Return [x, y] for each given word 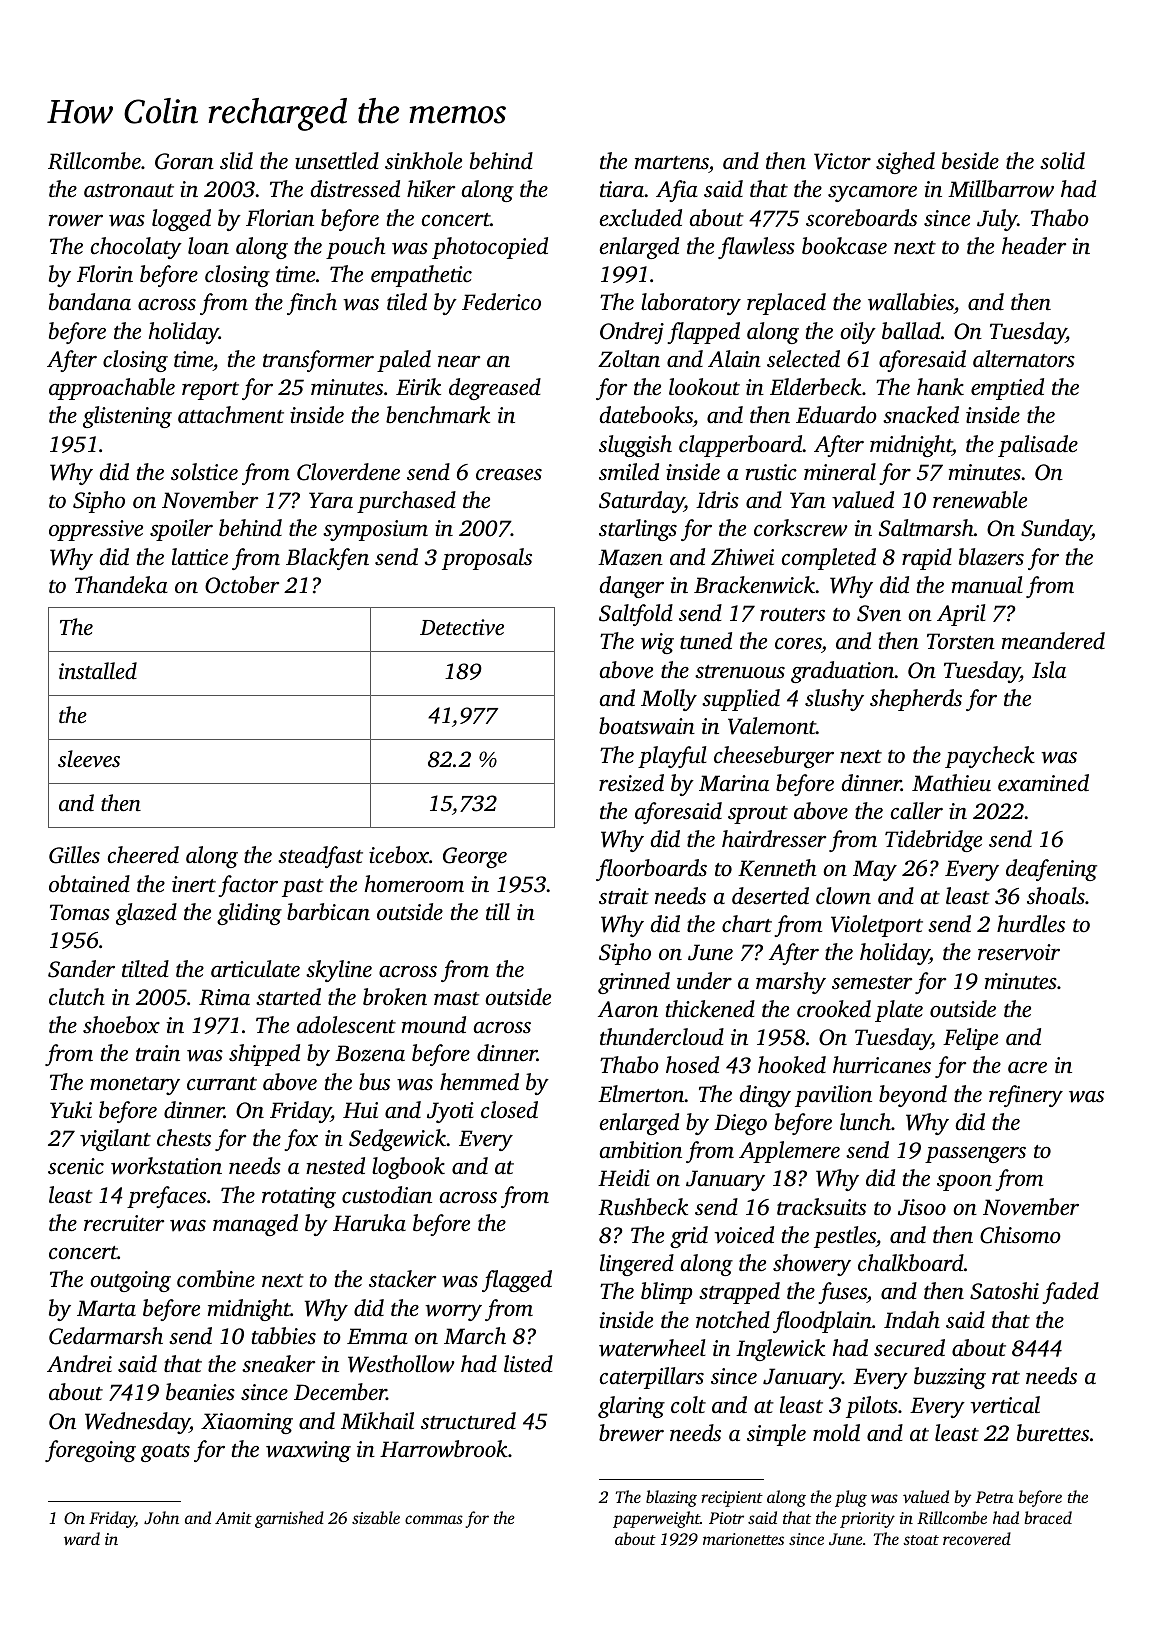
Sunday [1056, 530]
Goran [184, 161]
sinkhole [423, 161]
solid [1062, 161]
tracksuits [821, 1207]
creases [509, 475]
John [161, 1518]
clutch [77, 997]
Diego [740, 1124]
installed [98, 671]
